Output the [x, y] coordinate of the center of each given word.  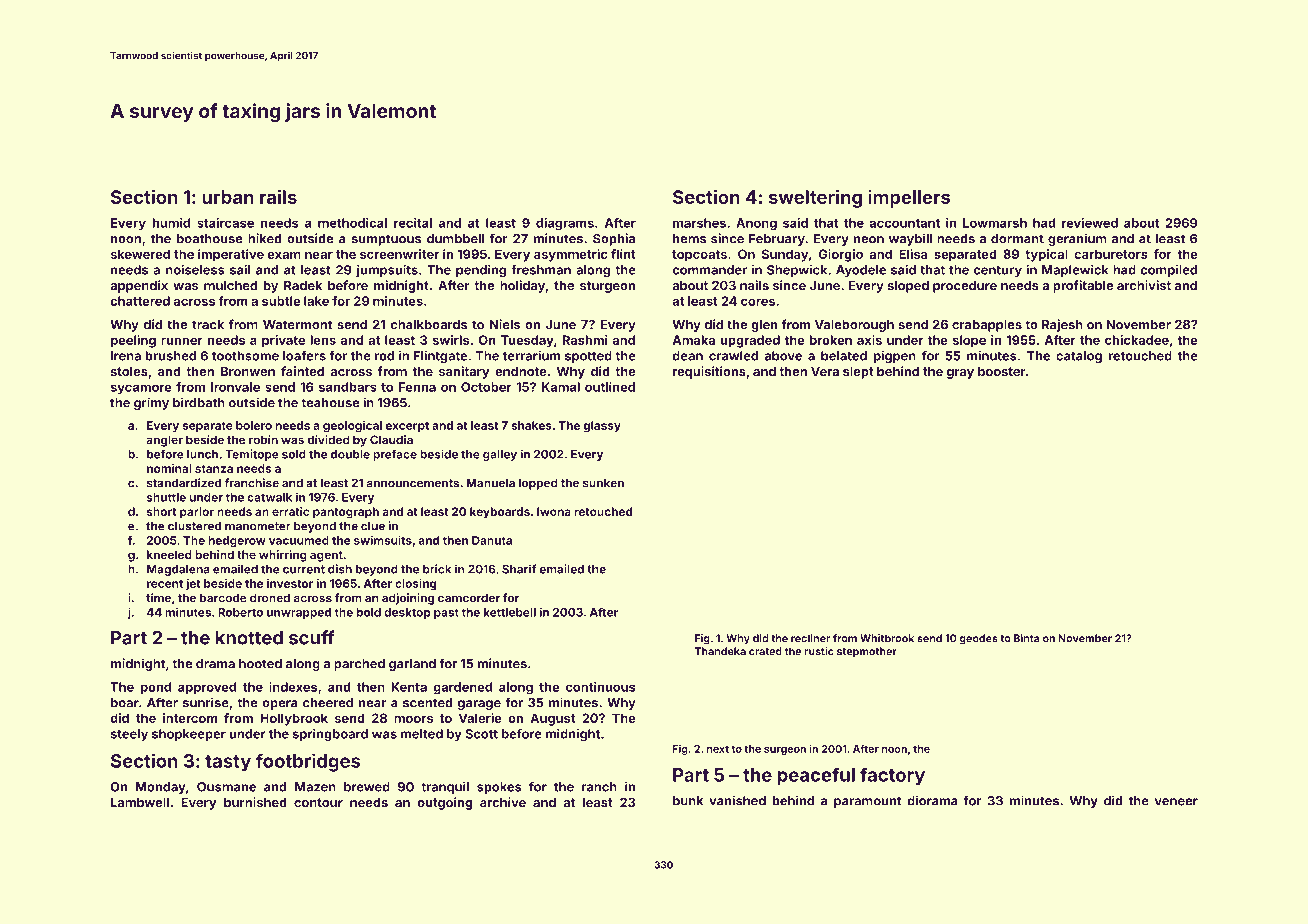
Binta [1027, 638]
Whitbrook [887, 638]
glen [764, 326]
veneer [1176, 802]
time [158, 598]
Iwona [554, 511]
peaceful [816, 776]
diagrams [565, 224]
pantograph [346, 513]
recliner [810, 638]
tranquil [445, 787]
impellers [909, 198]
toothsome [245, 356]
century [997, 271]
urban [228, 197]
